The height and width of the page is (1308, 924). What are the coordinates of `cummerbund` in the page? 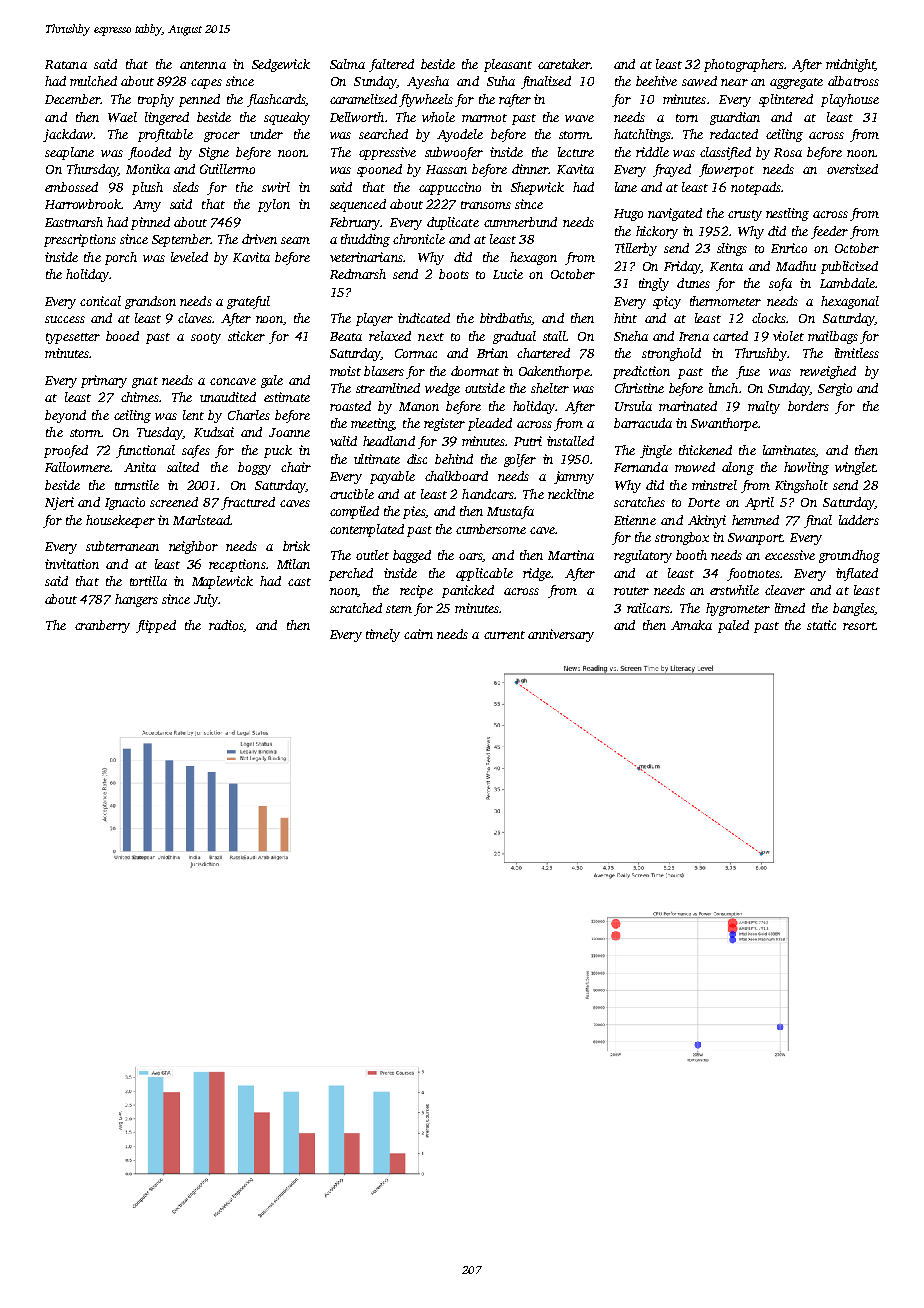 It's located at (520, 222).
